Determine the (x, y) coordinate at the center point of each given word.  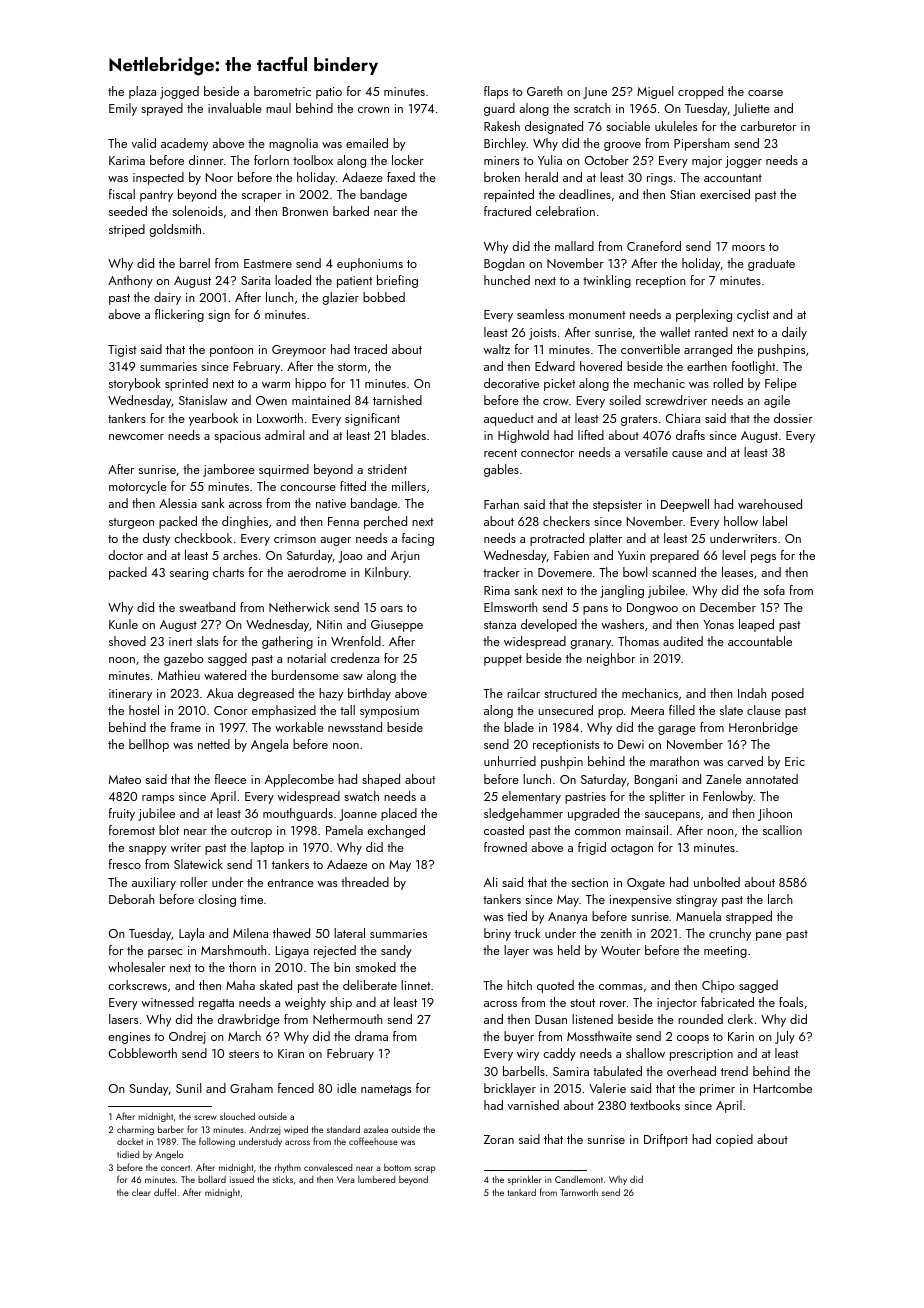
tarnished (397, 400)
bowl (635, 572)
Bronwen (305, 211)
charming (135, 1130)
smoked (375, 967)
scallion (782, 830)
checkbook (203, 538)
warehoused (770, 504)
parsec (165, 953)
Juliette (751, 109)
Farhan (501, 504)
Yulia (550, 160)
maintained (321, 400)
